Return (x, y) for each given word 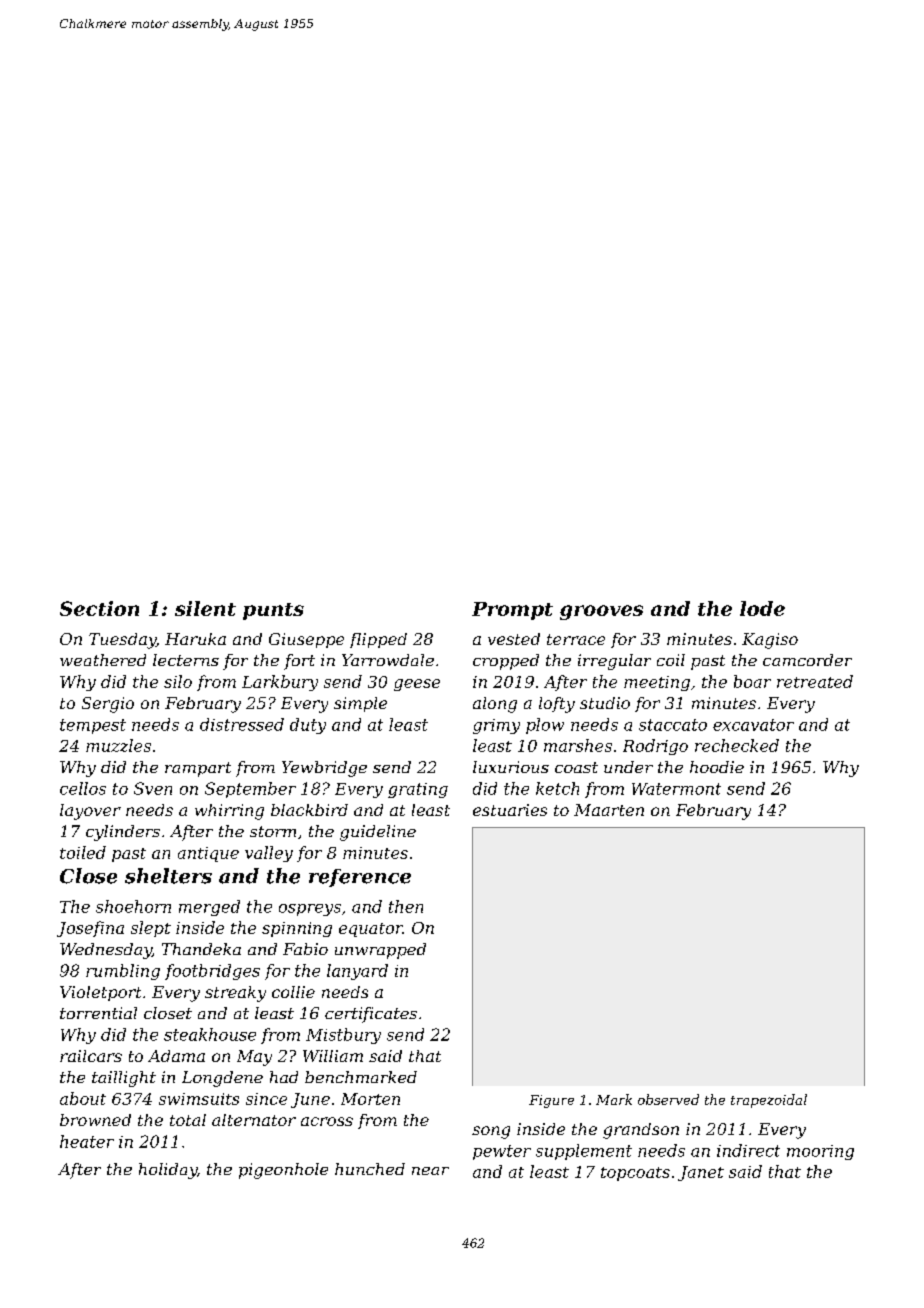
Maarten (609, 810)
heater (87, 1141)
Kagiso (770, 641)
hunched (370, 1169)
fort (299, 662)
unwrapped (380, 951)
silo (178, 681)
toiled (83, 852)
